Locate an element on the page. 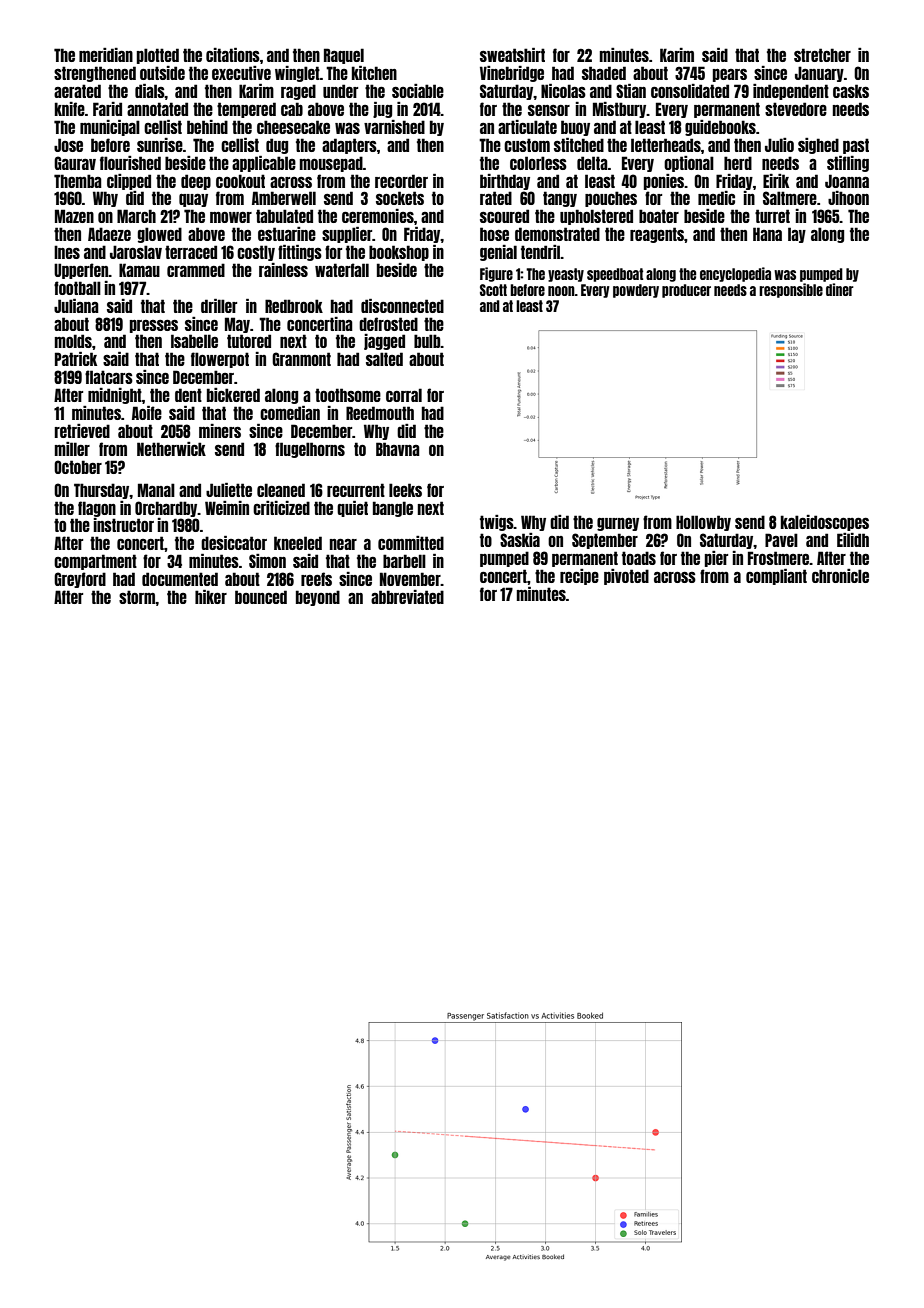  bounced is located at coordinates (261, 597).
